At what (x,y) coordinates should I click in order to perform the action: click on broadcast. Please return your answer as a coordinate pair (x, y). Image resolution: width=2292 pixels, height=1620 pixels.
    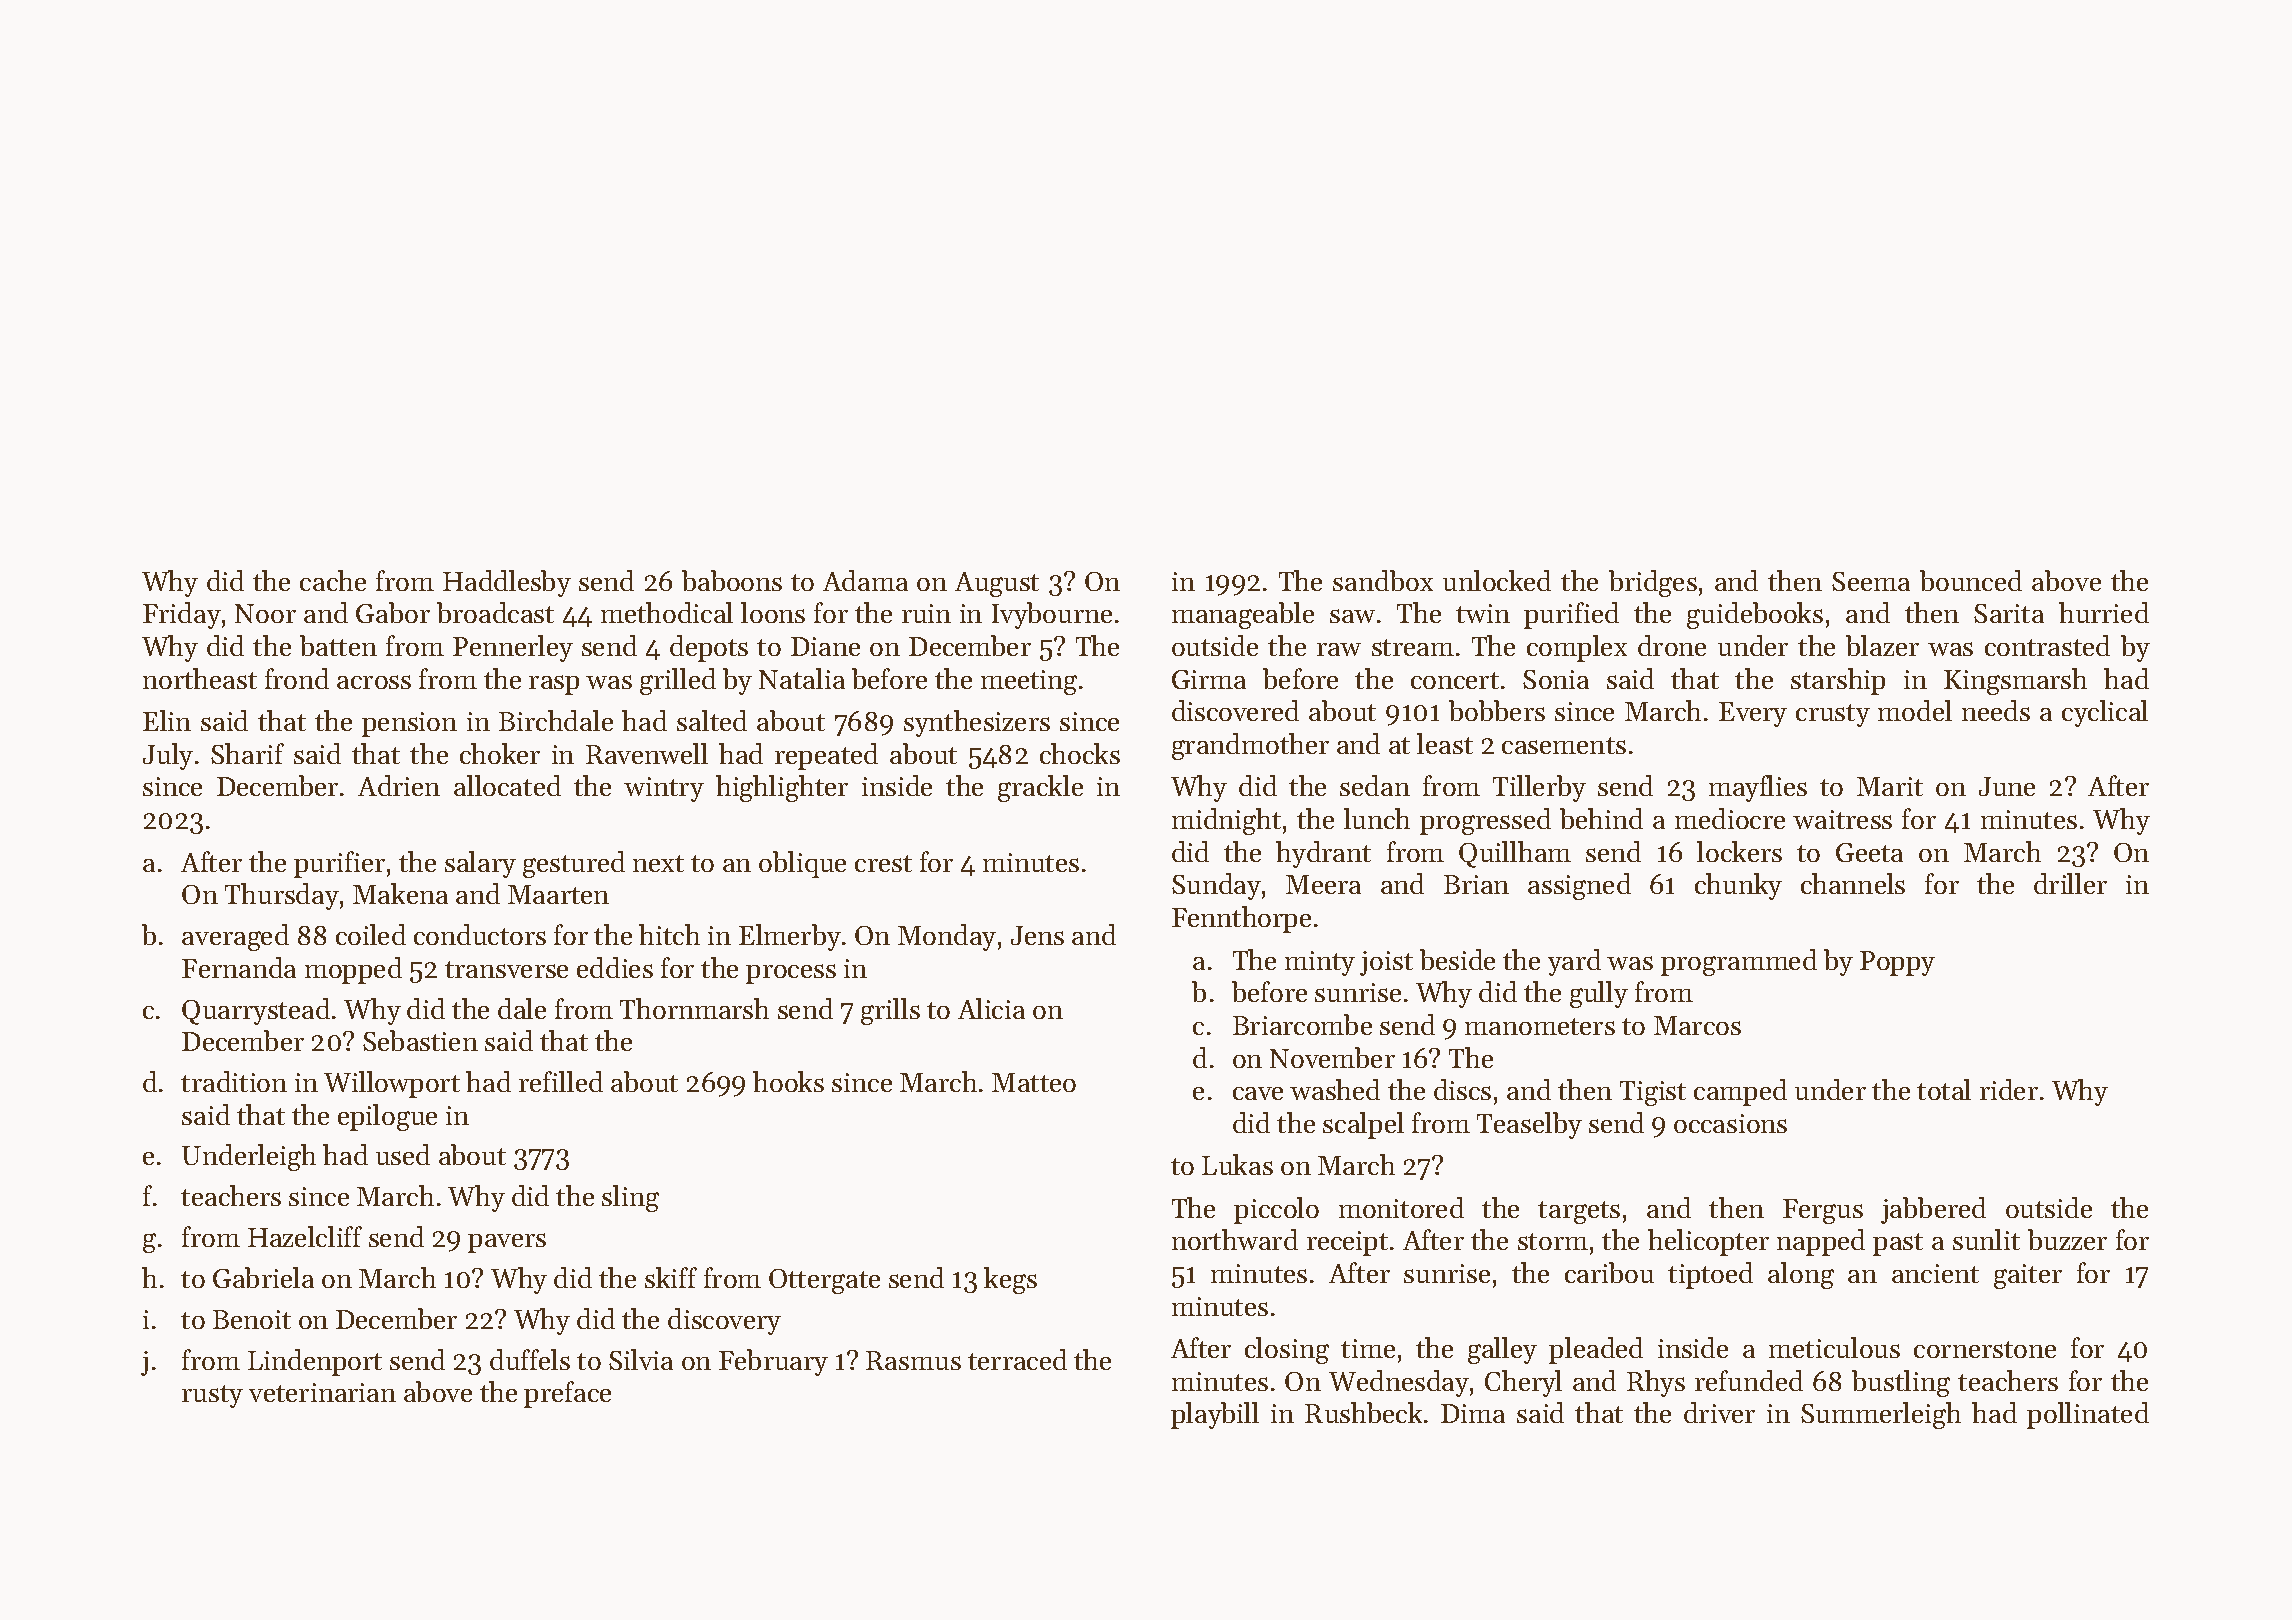
    Looking at the image, I should click on (495, 612).
